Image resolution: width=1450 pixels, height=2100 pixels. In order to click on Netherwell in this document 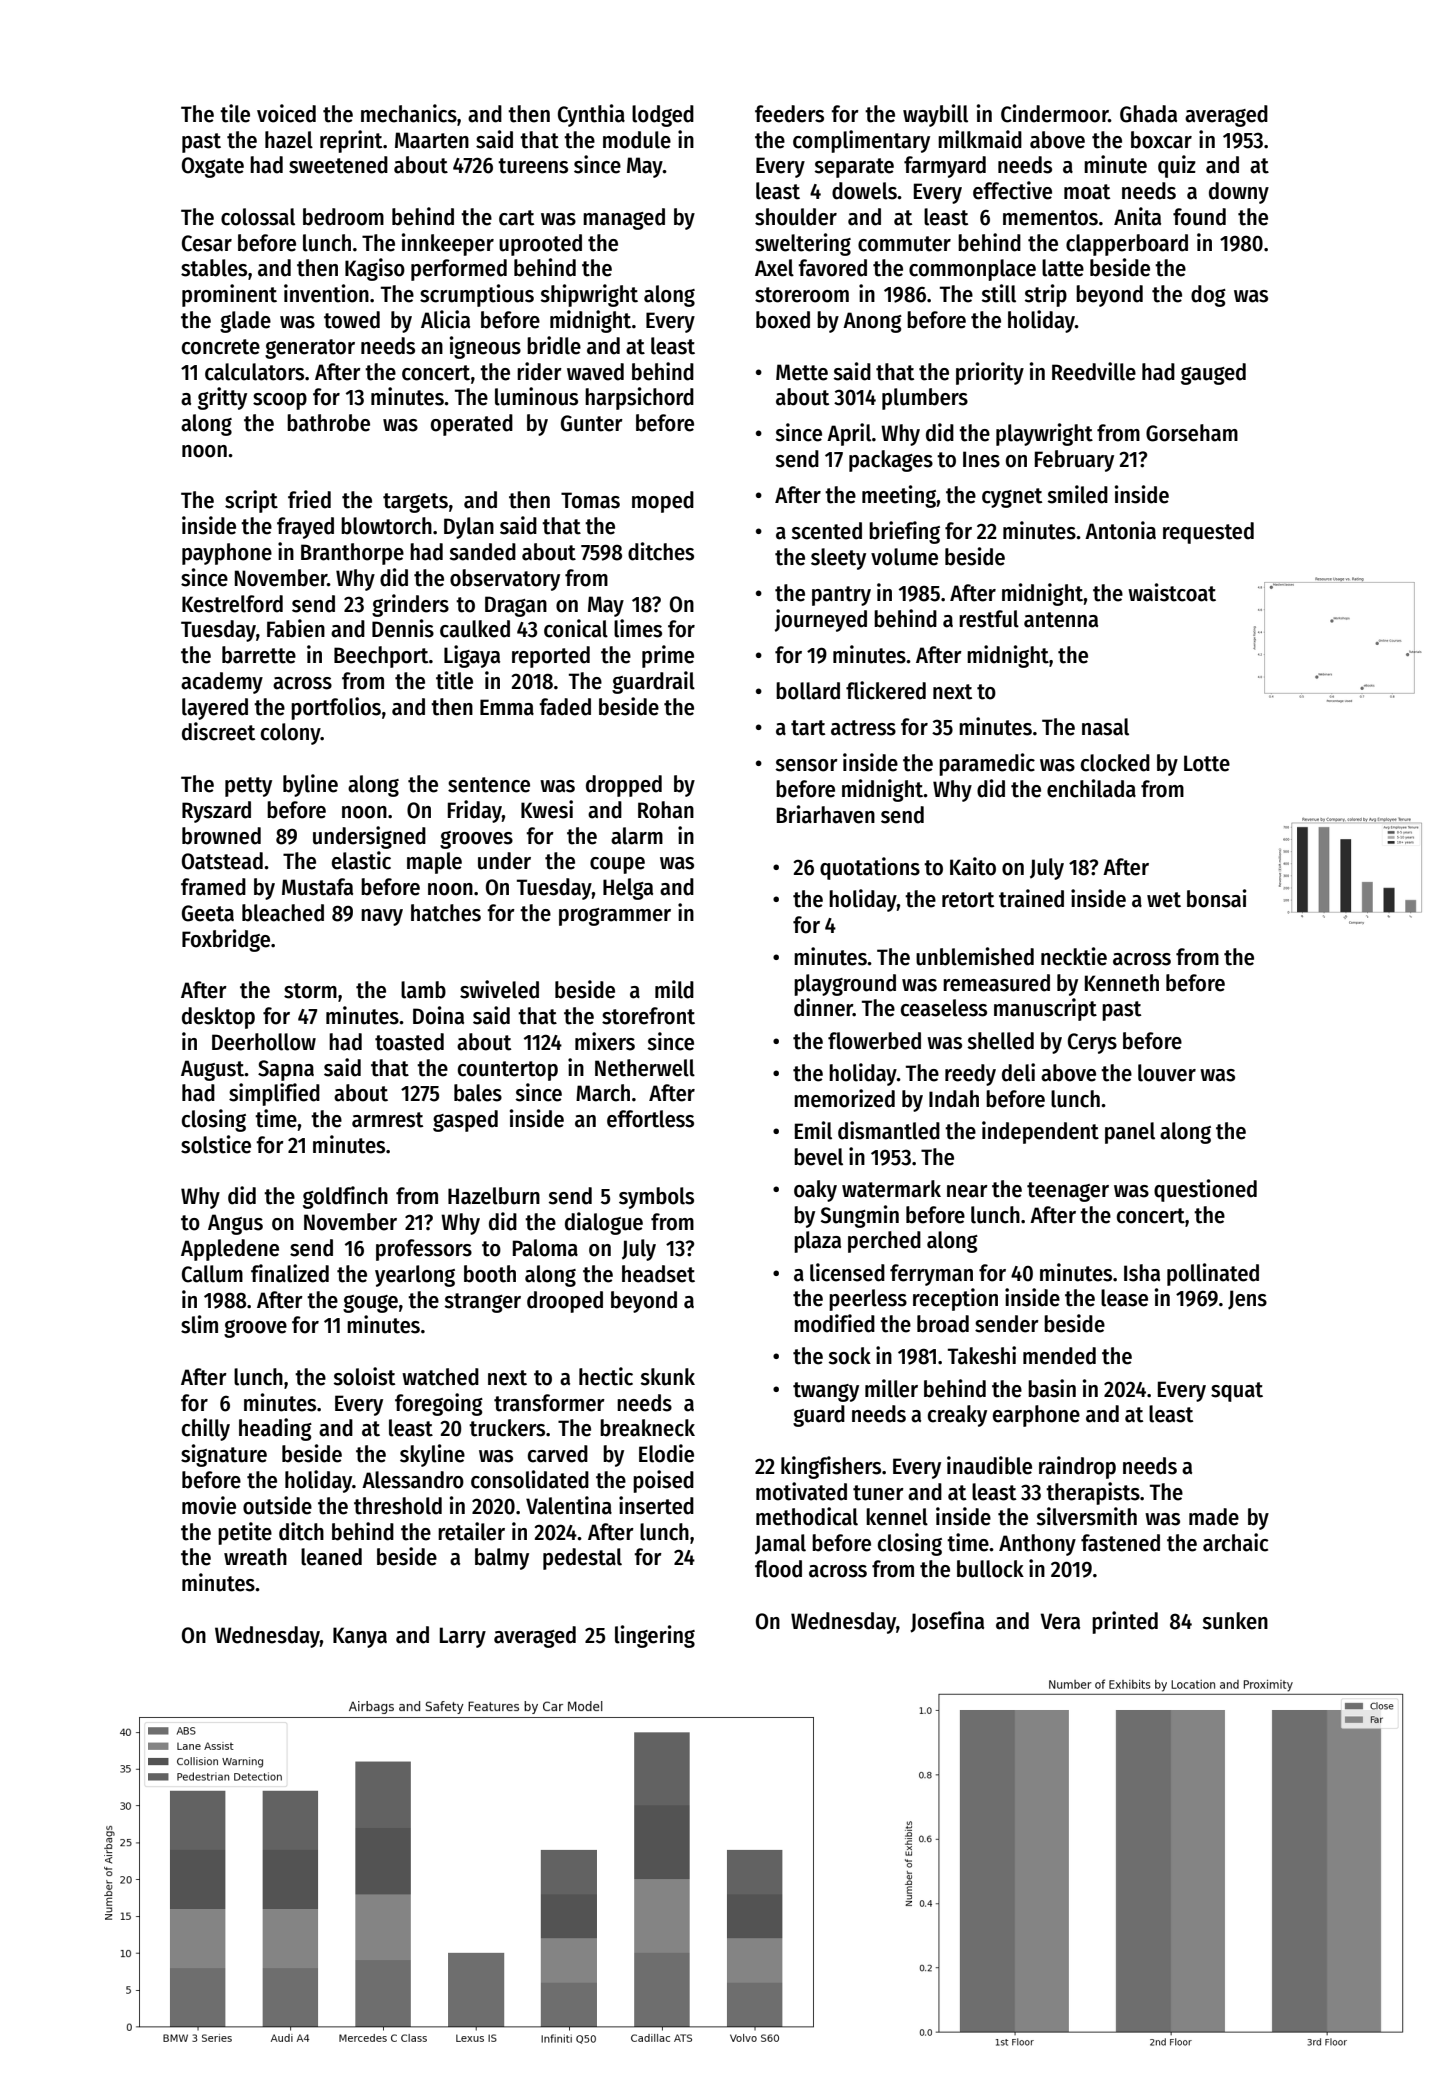, I will do `click(645, 1068)`.
